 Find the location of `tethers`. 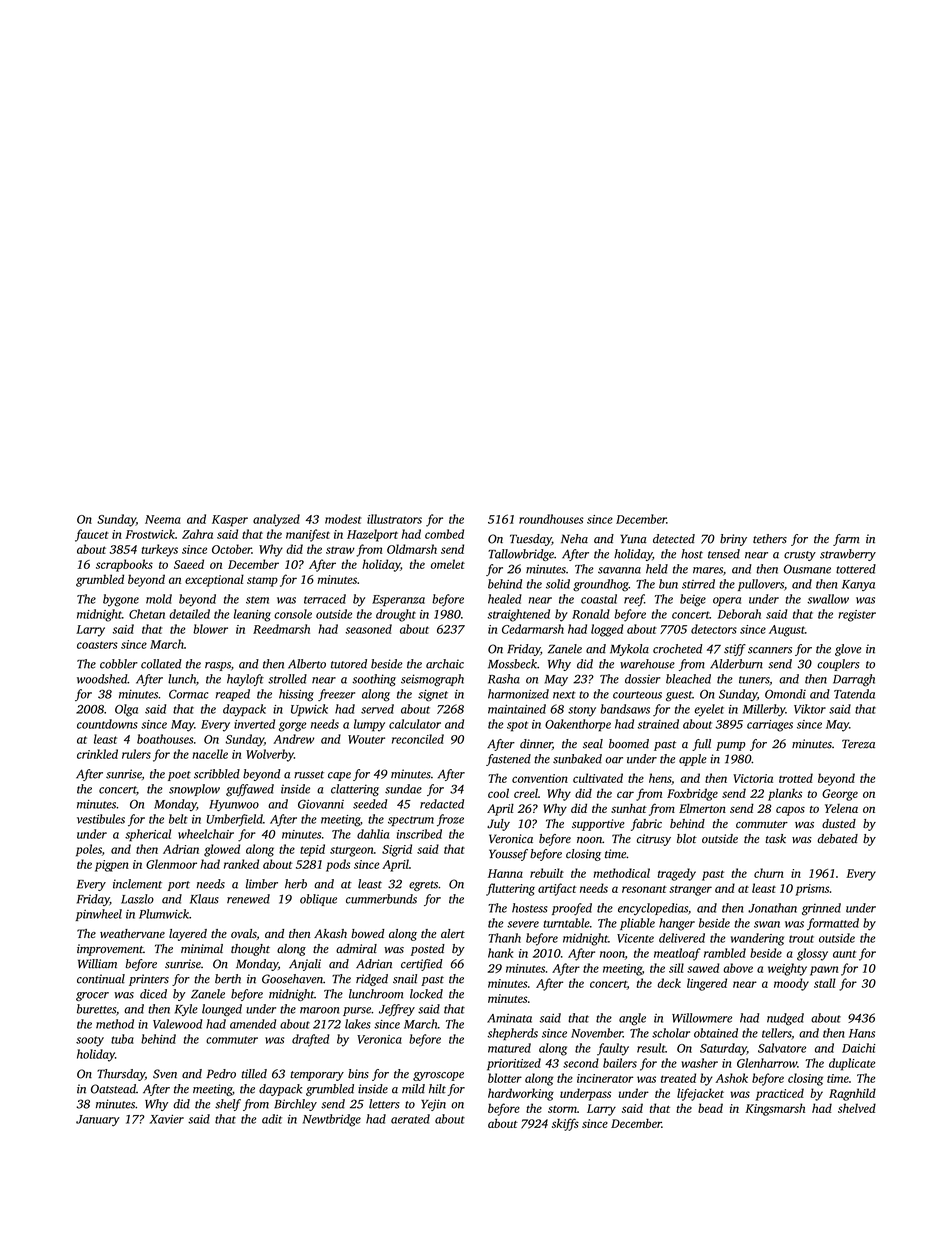

tethers is located at coordinates (770, 539).
